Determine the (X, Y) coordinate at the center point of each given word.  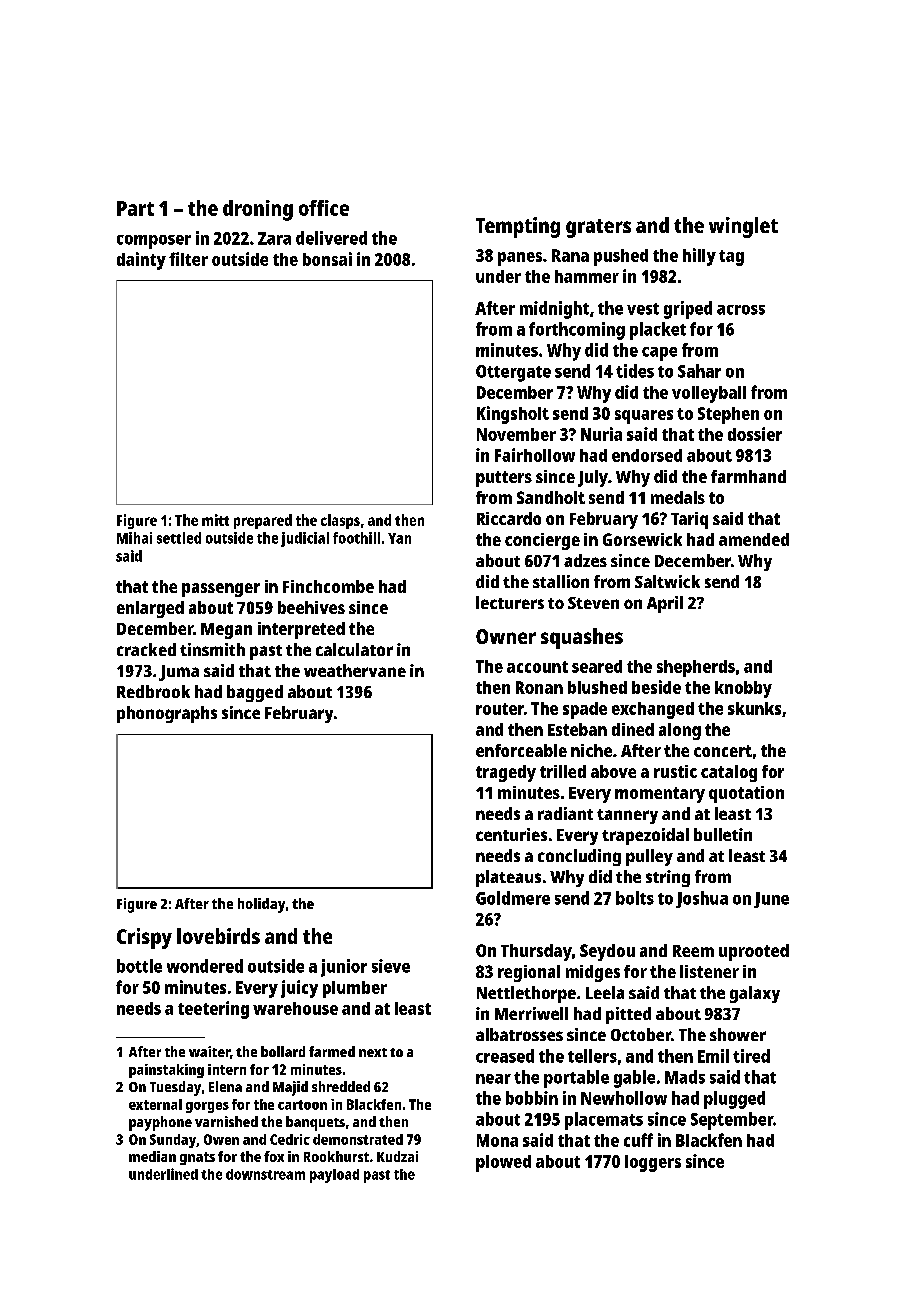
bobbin (532, 1098)
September (732, 1121)
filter (188, 259)
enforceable (521, 750)
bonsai (327, 259)
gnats (197, 1158)
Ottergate (513, 373)
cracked (146, 649)
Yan (399, 538)
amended (754, 539)
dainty (141, 261)
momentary (660, 795)
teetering (213, 1010)
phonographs (167, 714)
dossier (755, 434)
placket (658, 331)
